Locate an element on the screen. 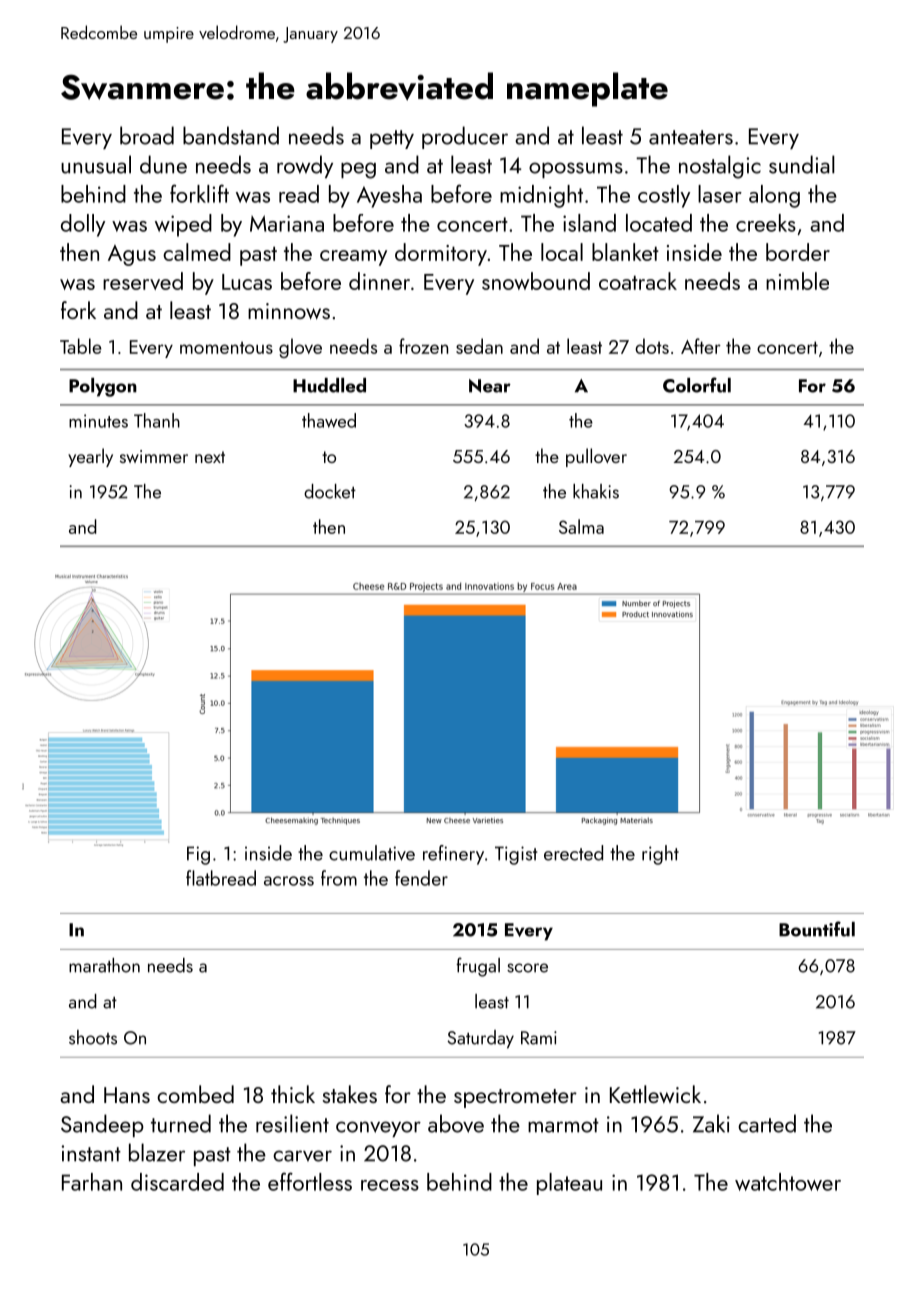 This screenshot has width=924, height=1311. momentous is located at coordinates (226, 348).
